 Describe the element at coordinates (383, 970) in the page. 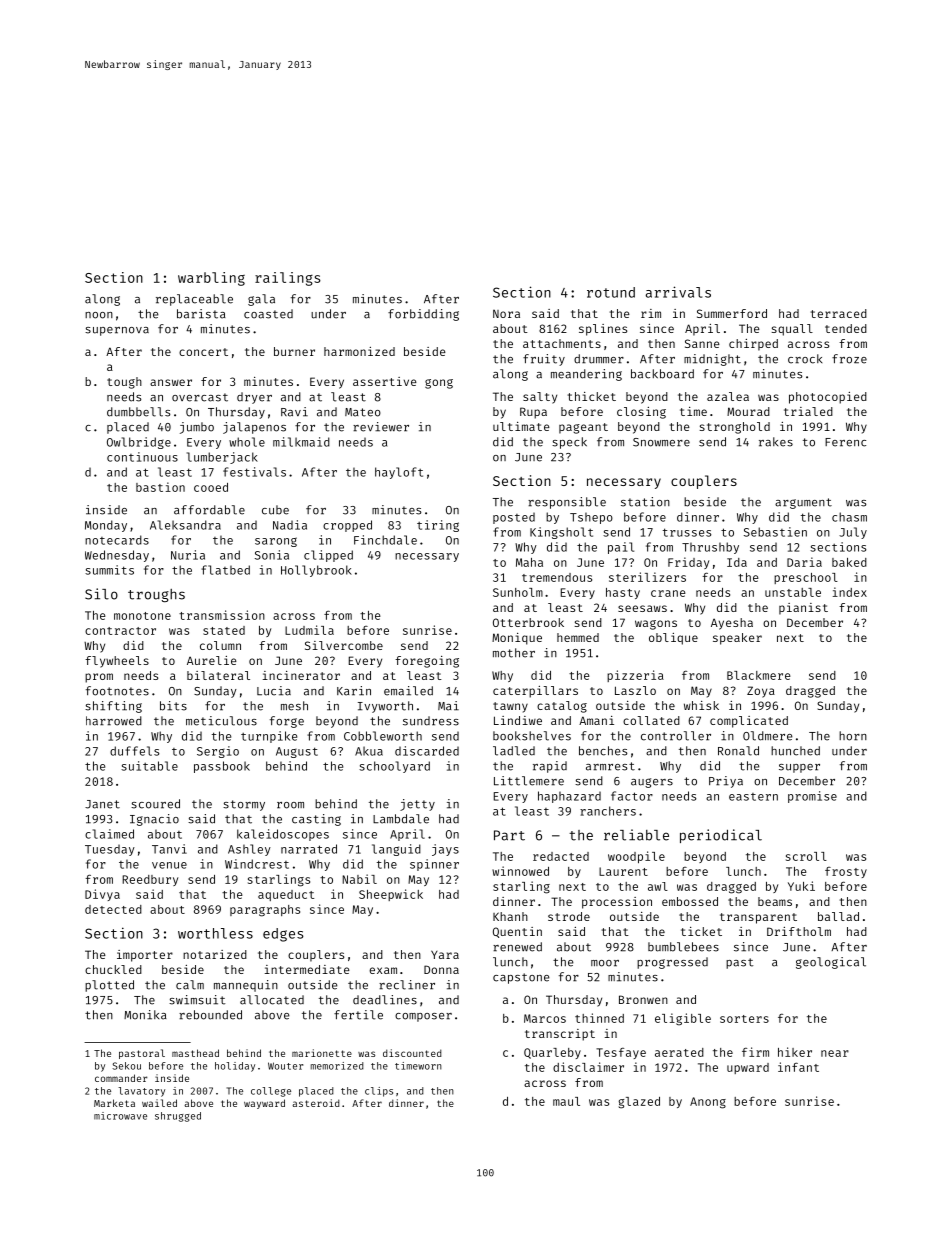

I see `exam` at that location.
